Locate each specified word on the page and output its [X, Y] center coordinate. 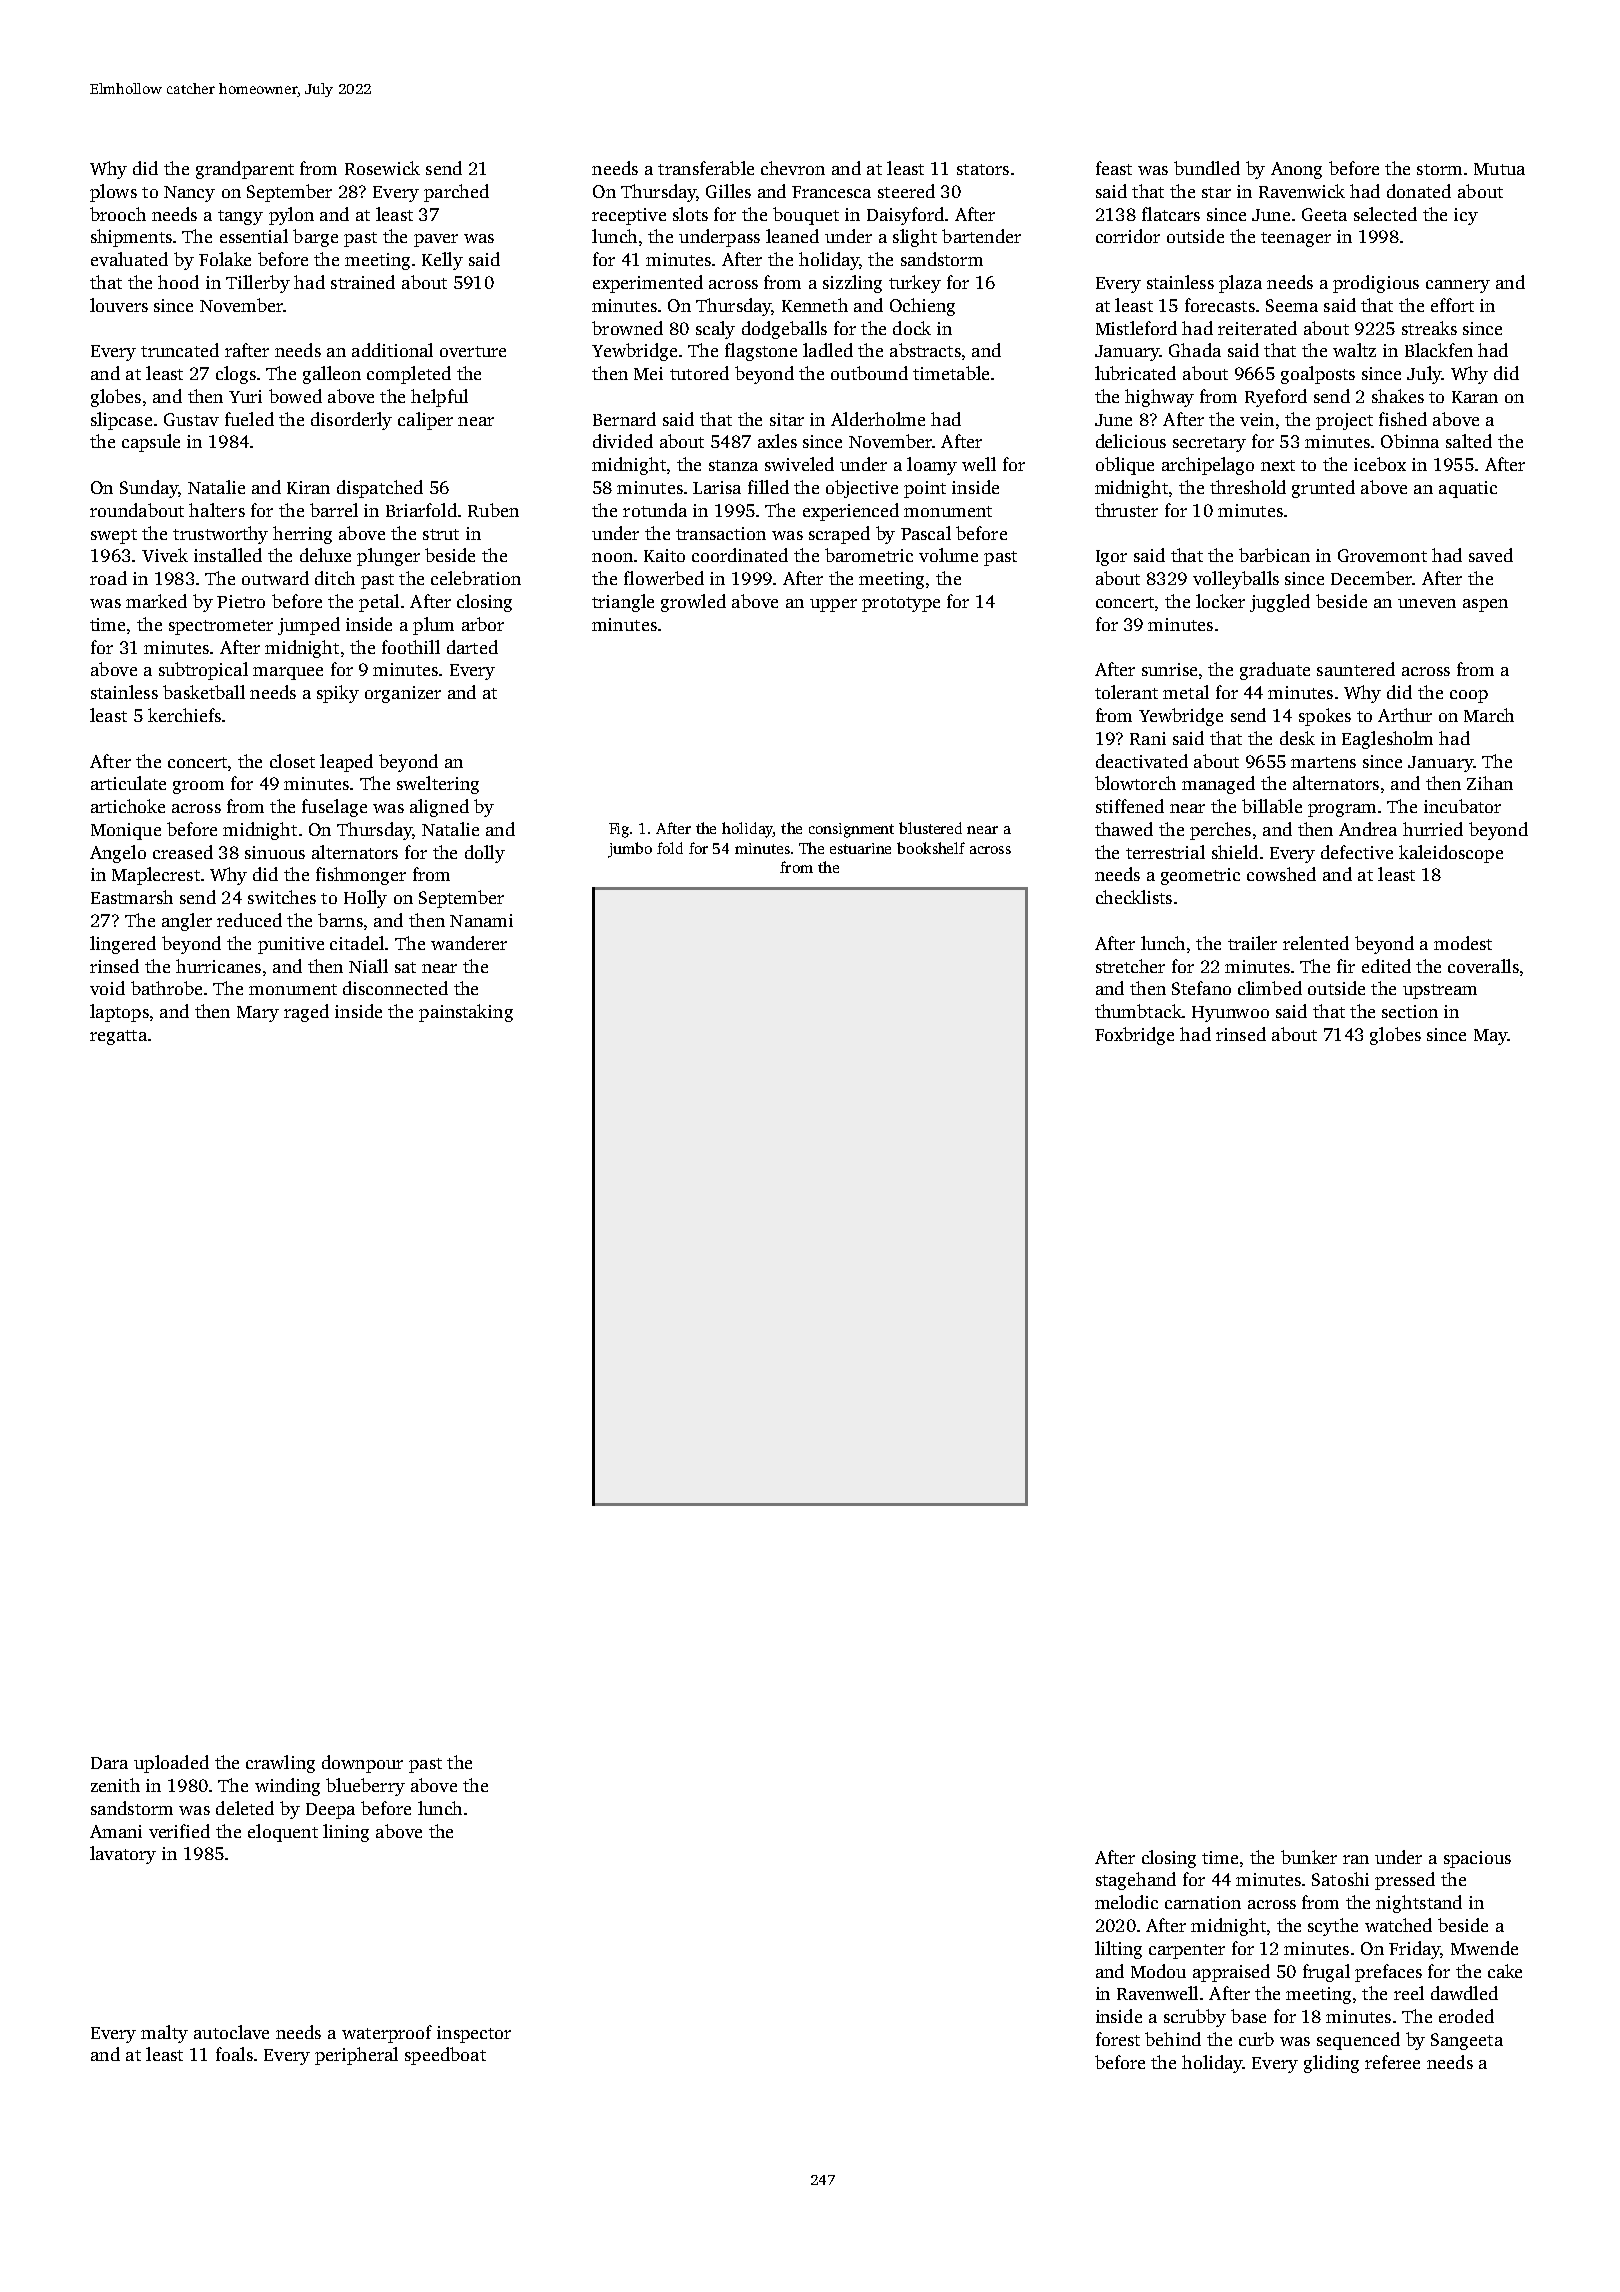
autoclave [231, 2032]
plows [113, 193]
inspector [474, 2034]
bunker [1309, 1857]
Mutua [1499, 169]
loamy [932, 466]
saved [1491, 555]
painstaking [466, 1013]
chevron [793, 168]
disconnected [395, 988]
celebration [476, 578]
